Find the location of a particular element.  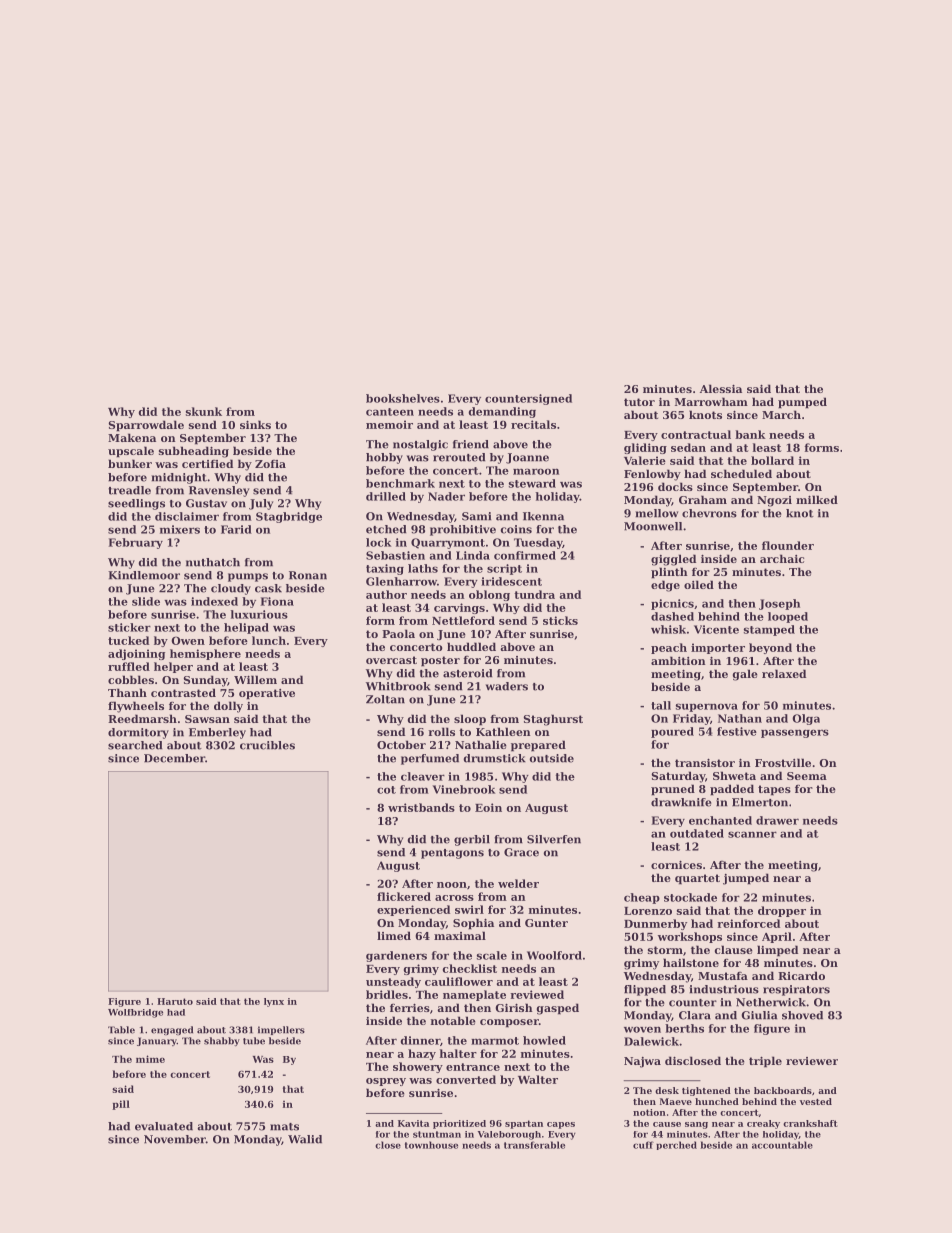

sinks is located at coordinates (255, 424).
